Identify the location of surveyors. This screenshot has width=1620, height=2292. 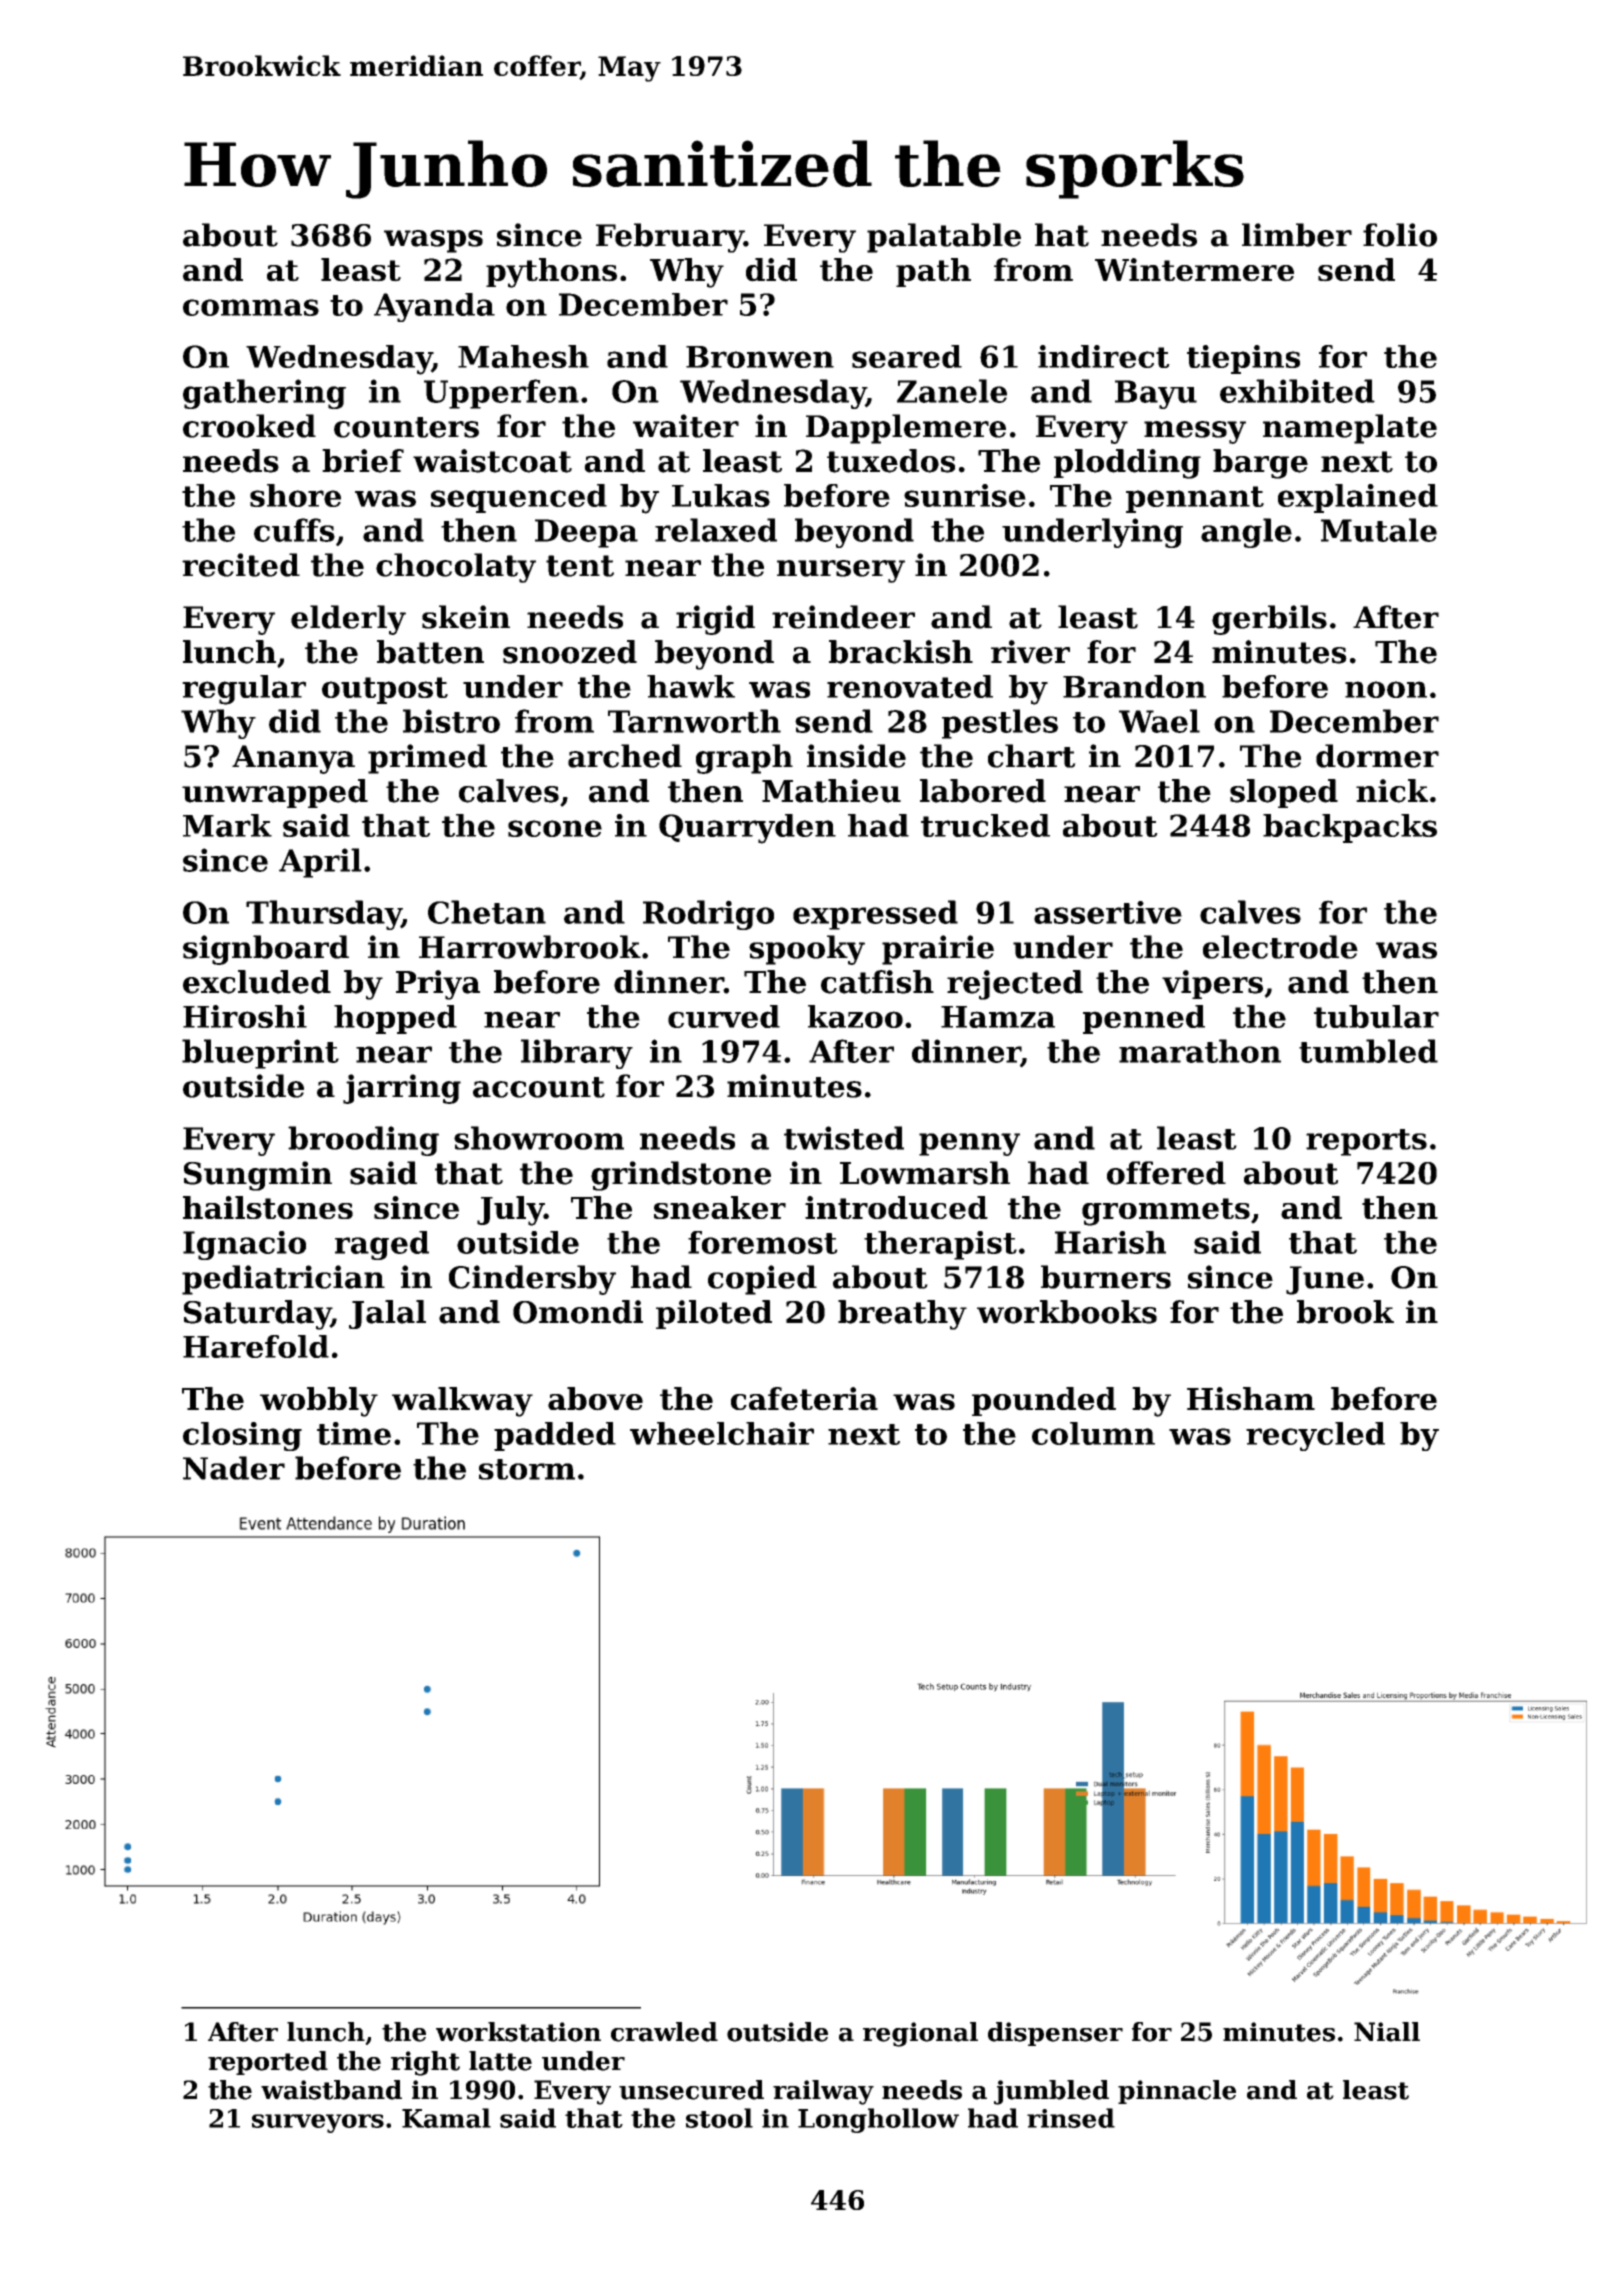
(318, 2123).
